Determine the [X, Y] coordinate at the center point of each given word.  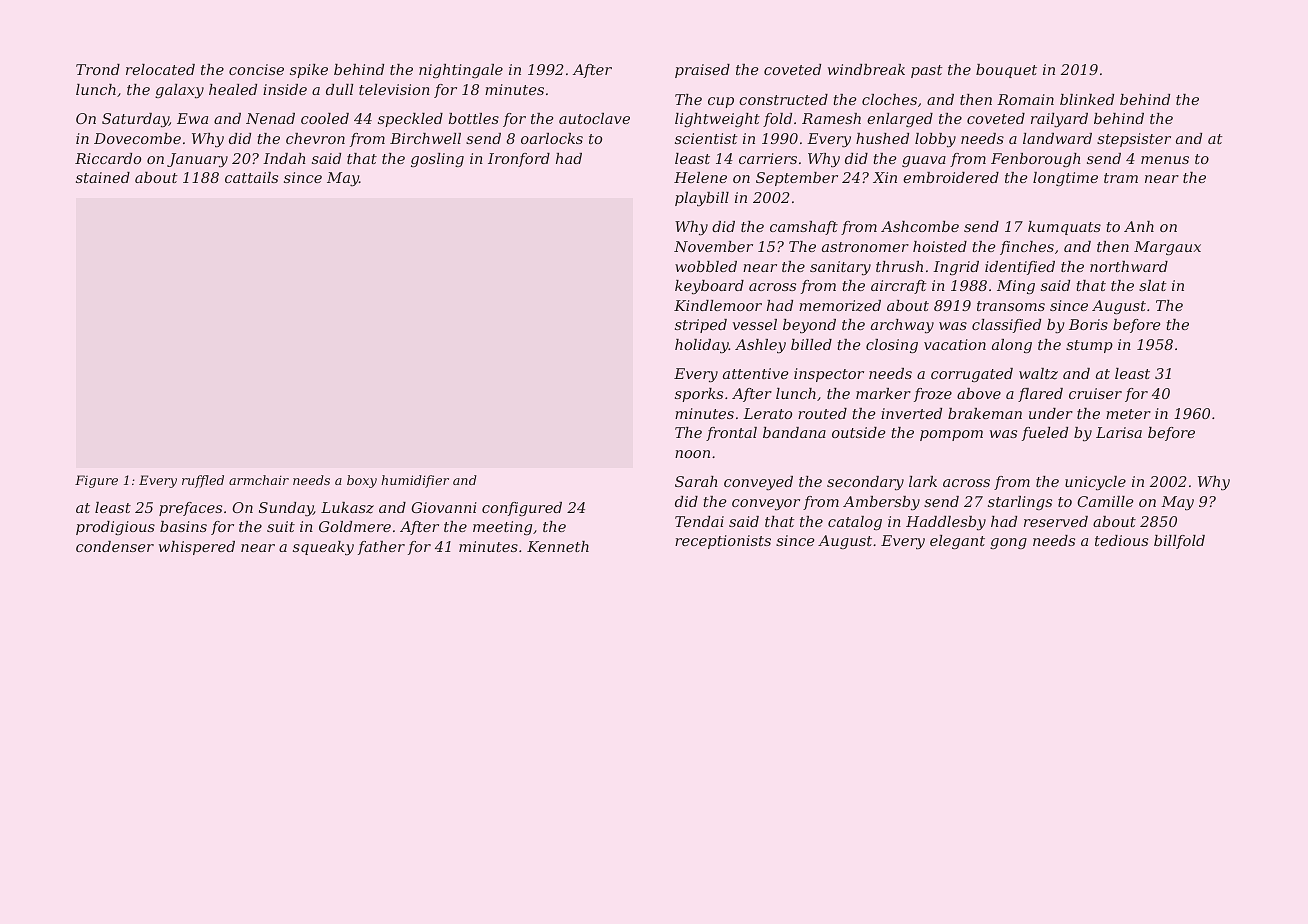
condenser [115, 546]
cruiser [1095, 393]
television [394, 89]
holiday [702, 346]
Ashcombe [920, 226]
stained [103, 177]
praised [702, 71]
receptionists [723, 542]
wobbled [706, 266]
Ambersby [881, 503]
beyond [809, 326]
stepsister [1134, 140]
